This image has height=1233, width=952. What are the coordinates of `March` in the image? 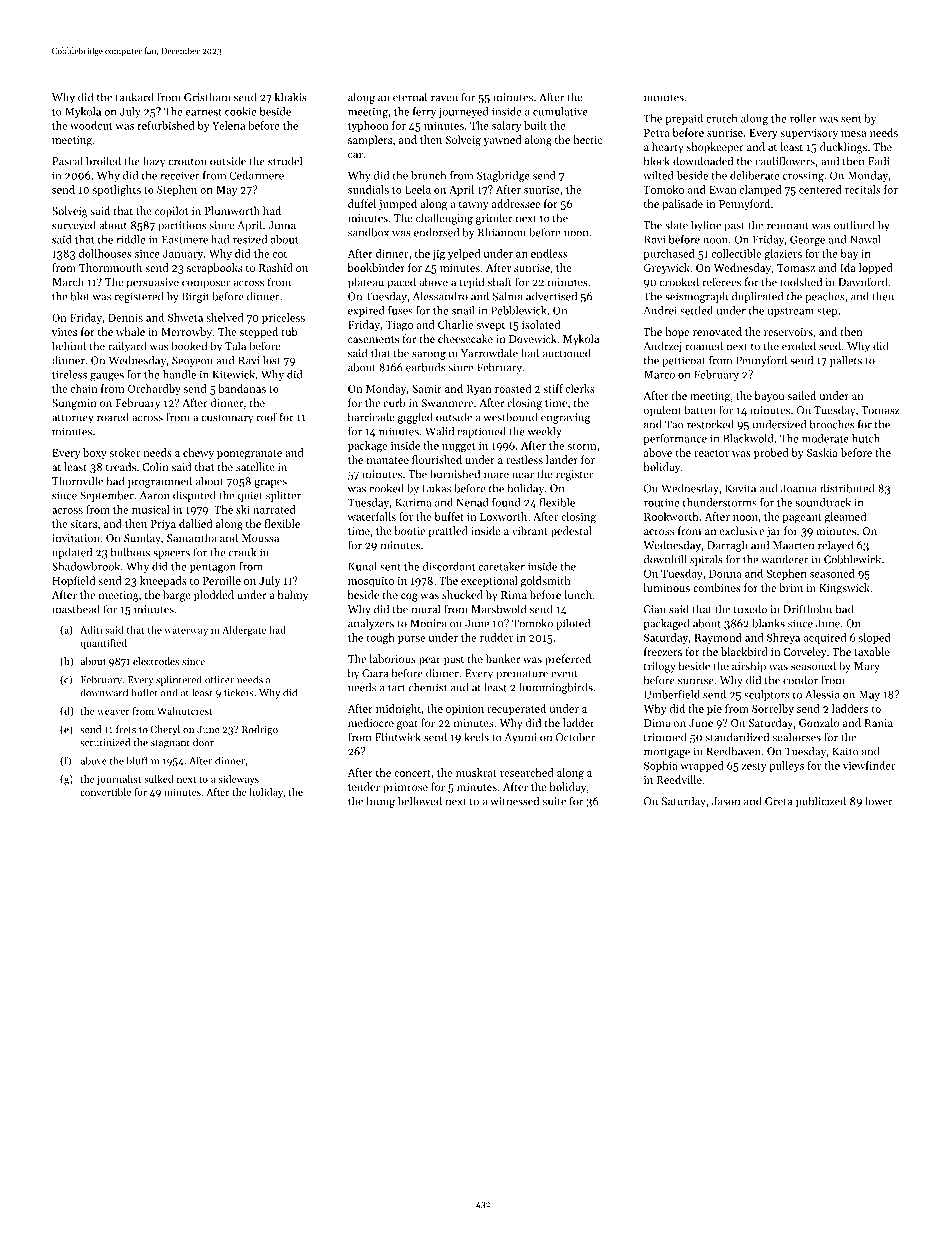 It's located at (68, 281).
